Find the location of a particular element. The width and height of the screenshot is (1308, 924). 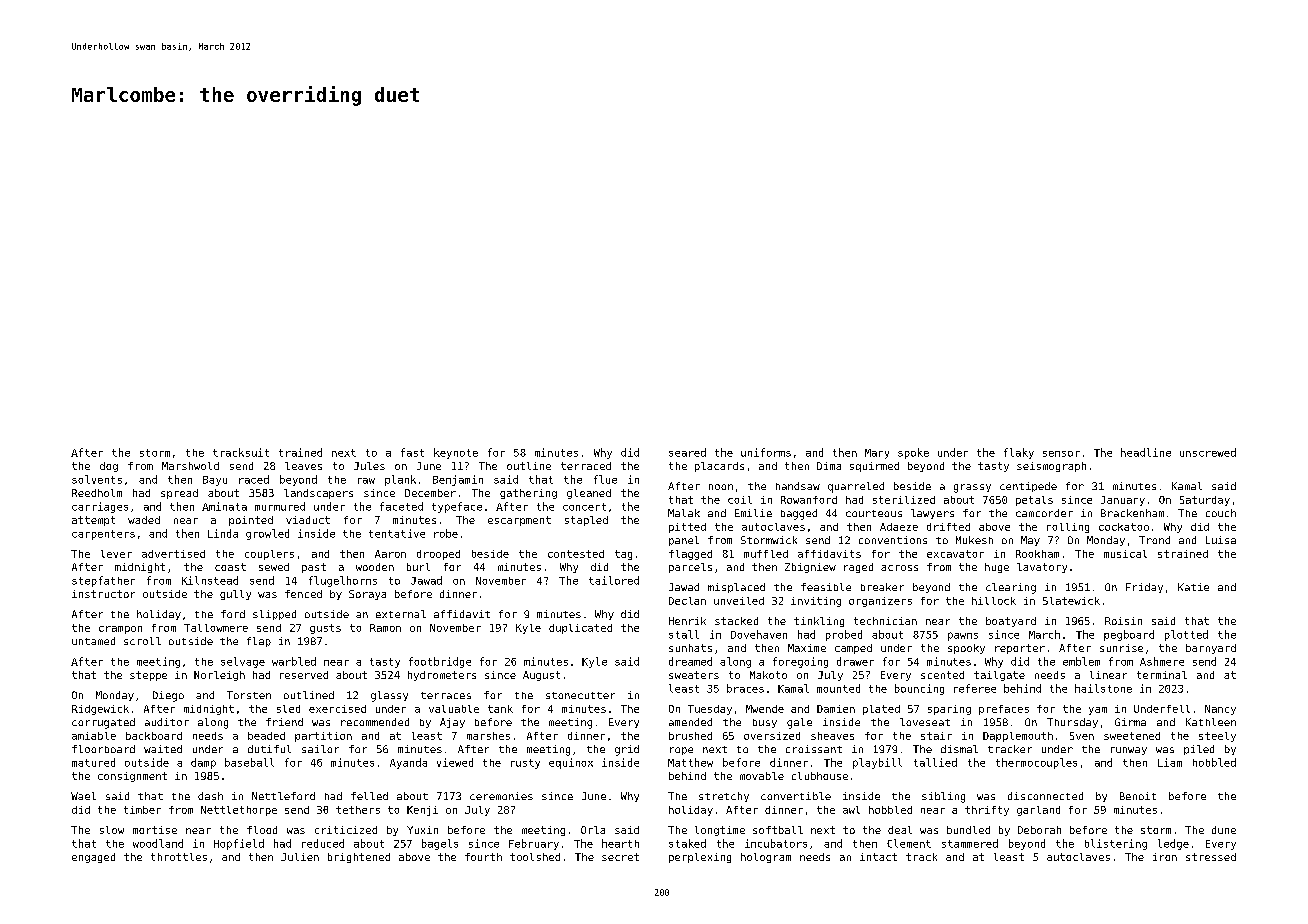

keynote is located at coordinates (456, 453).
